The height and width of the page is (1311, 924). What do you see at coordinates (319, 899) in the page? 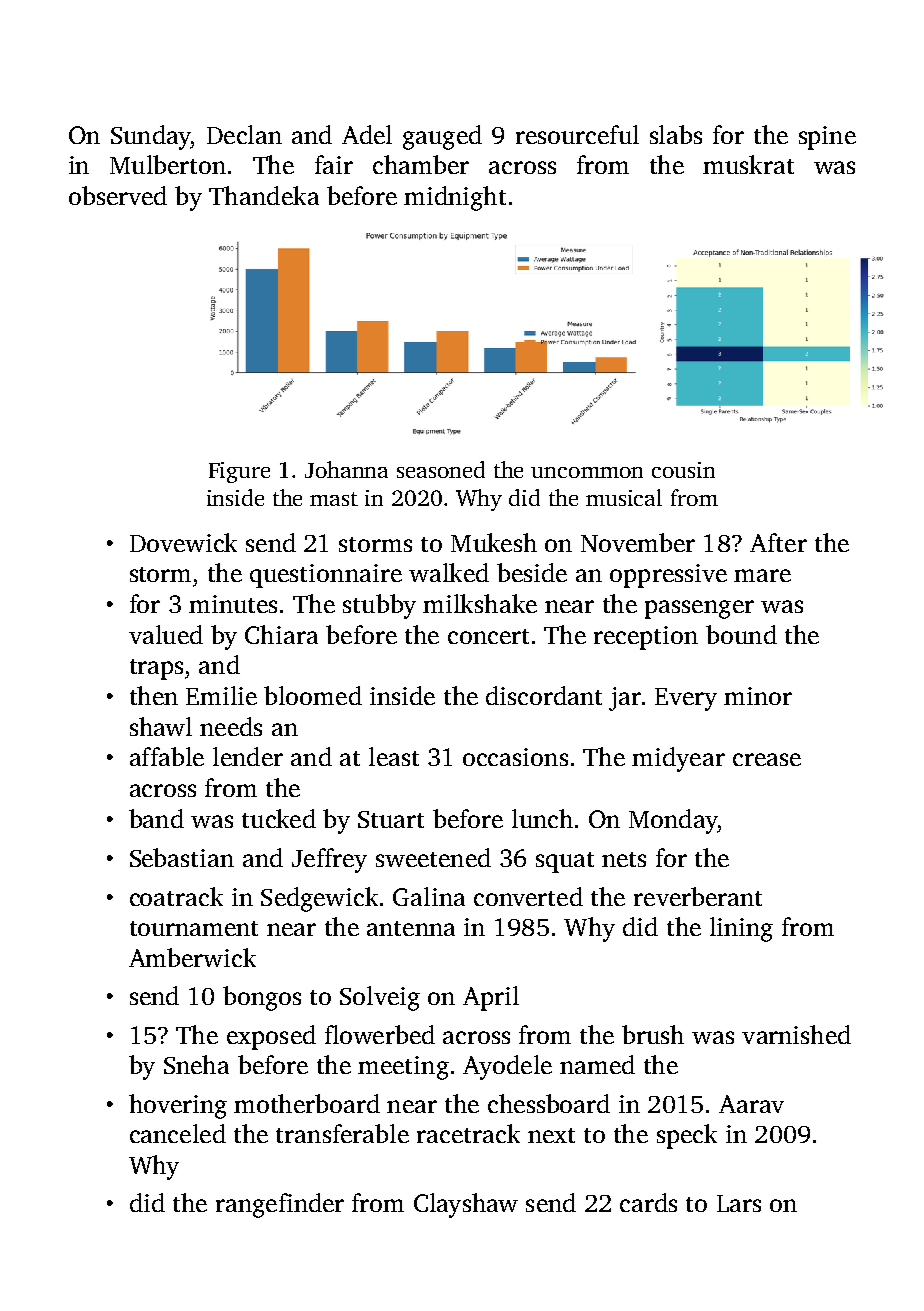
I see `Sedgewick` at bounding box center [319, 899].
